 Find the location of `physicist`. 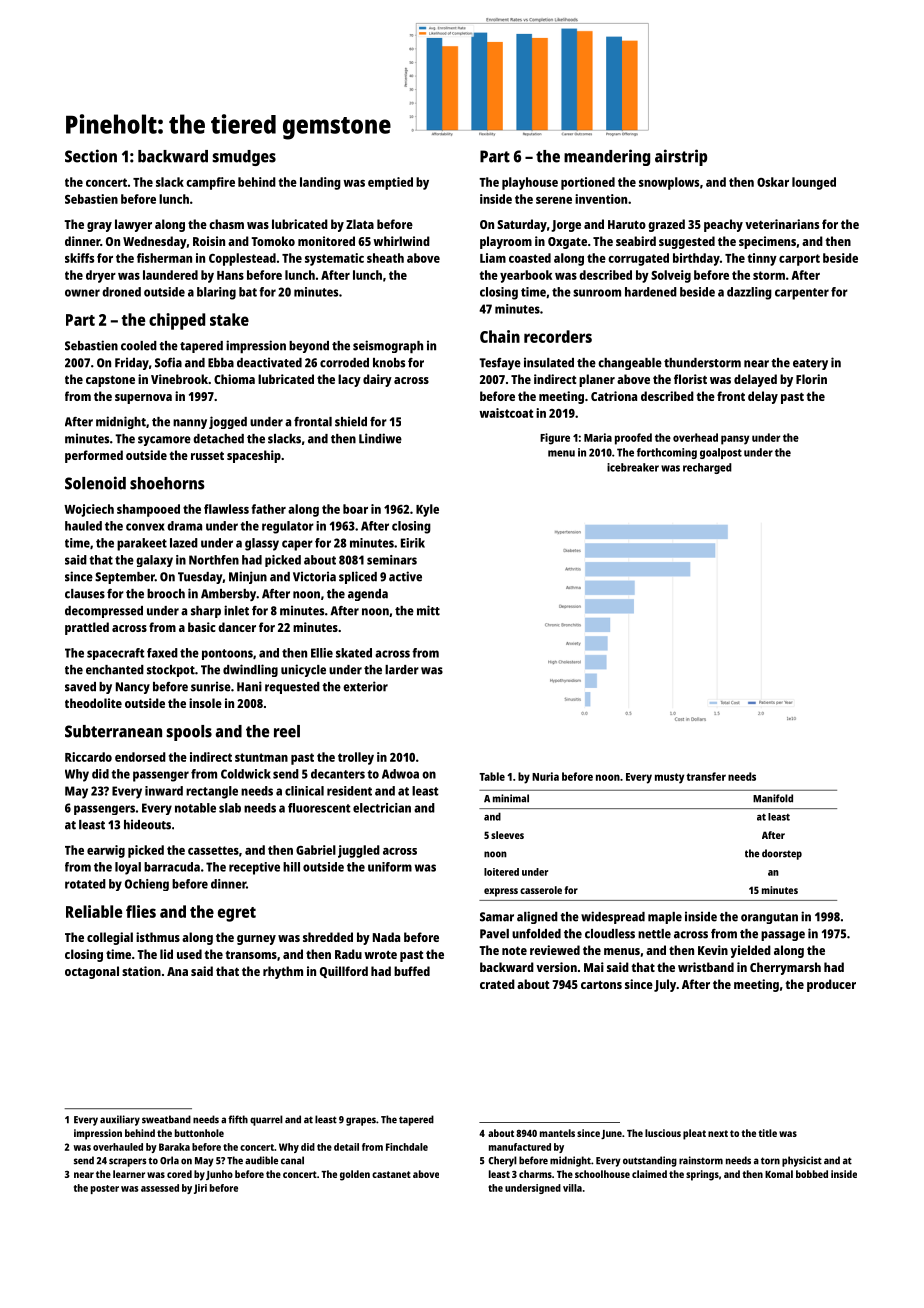

physicist is located at coordinates (802, 1161).
